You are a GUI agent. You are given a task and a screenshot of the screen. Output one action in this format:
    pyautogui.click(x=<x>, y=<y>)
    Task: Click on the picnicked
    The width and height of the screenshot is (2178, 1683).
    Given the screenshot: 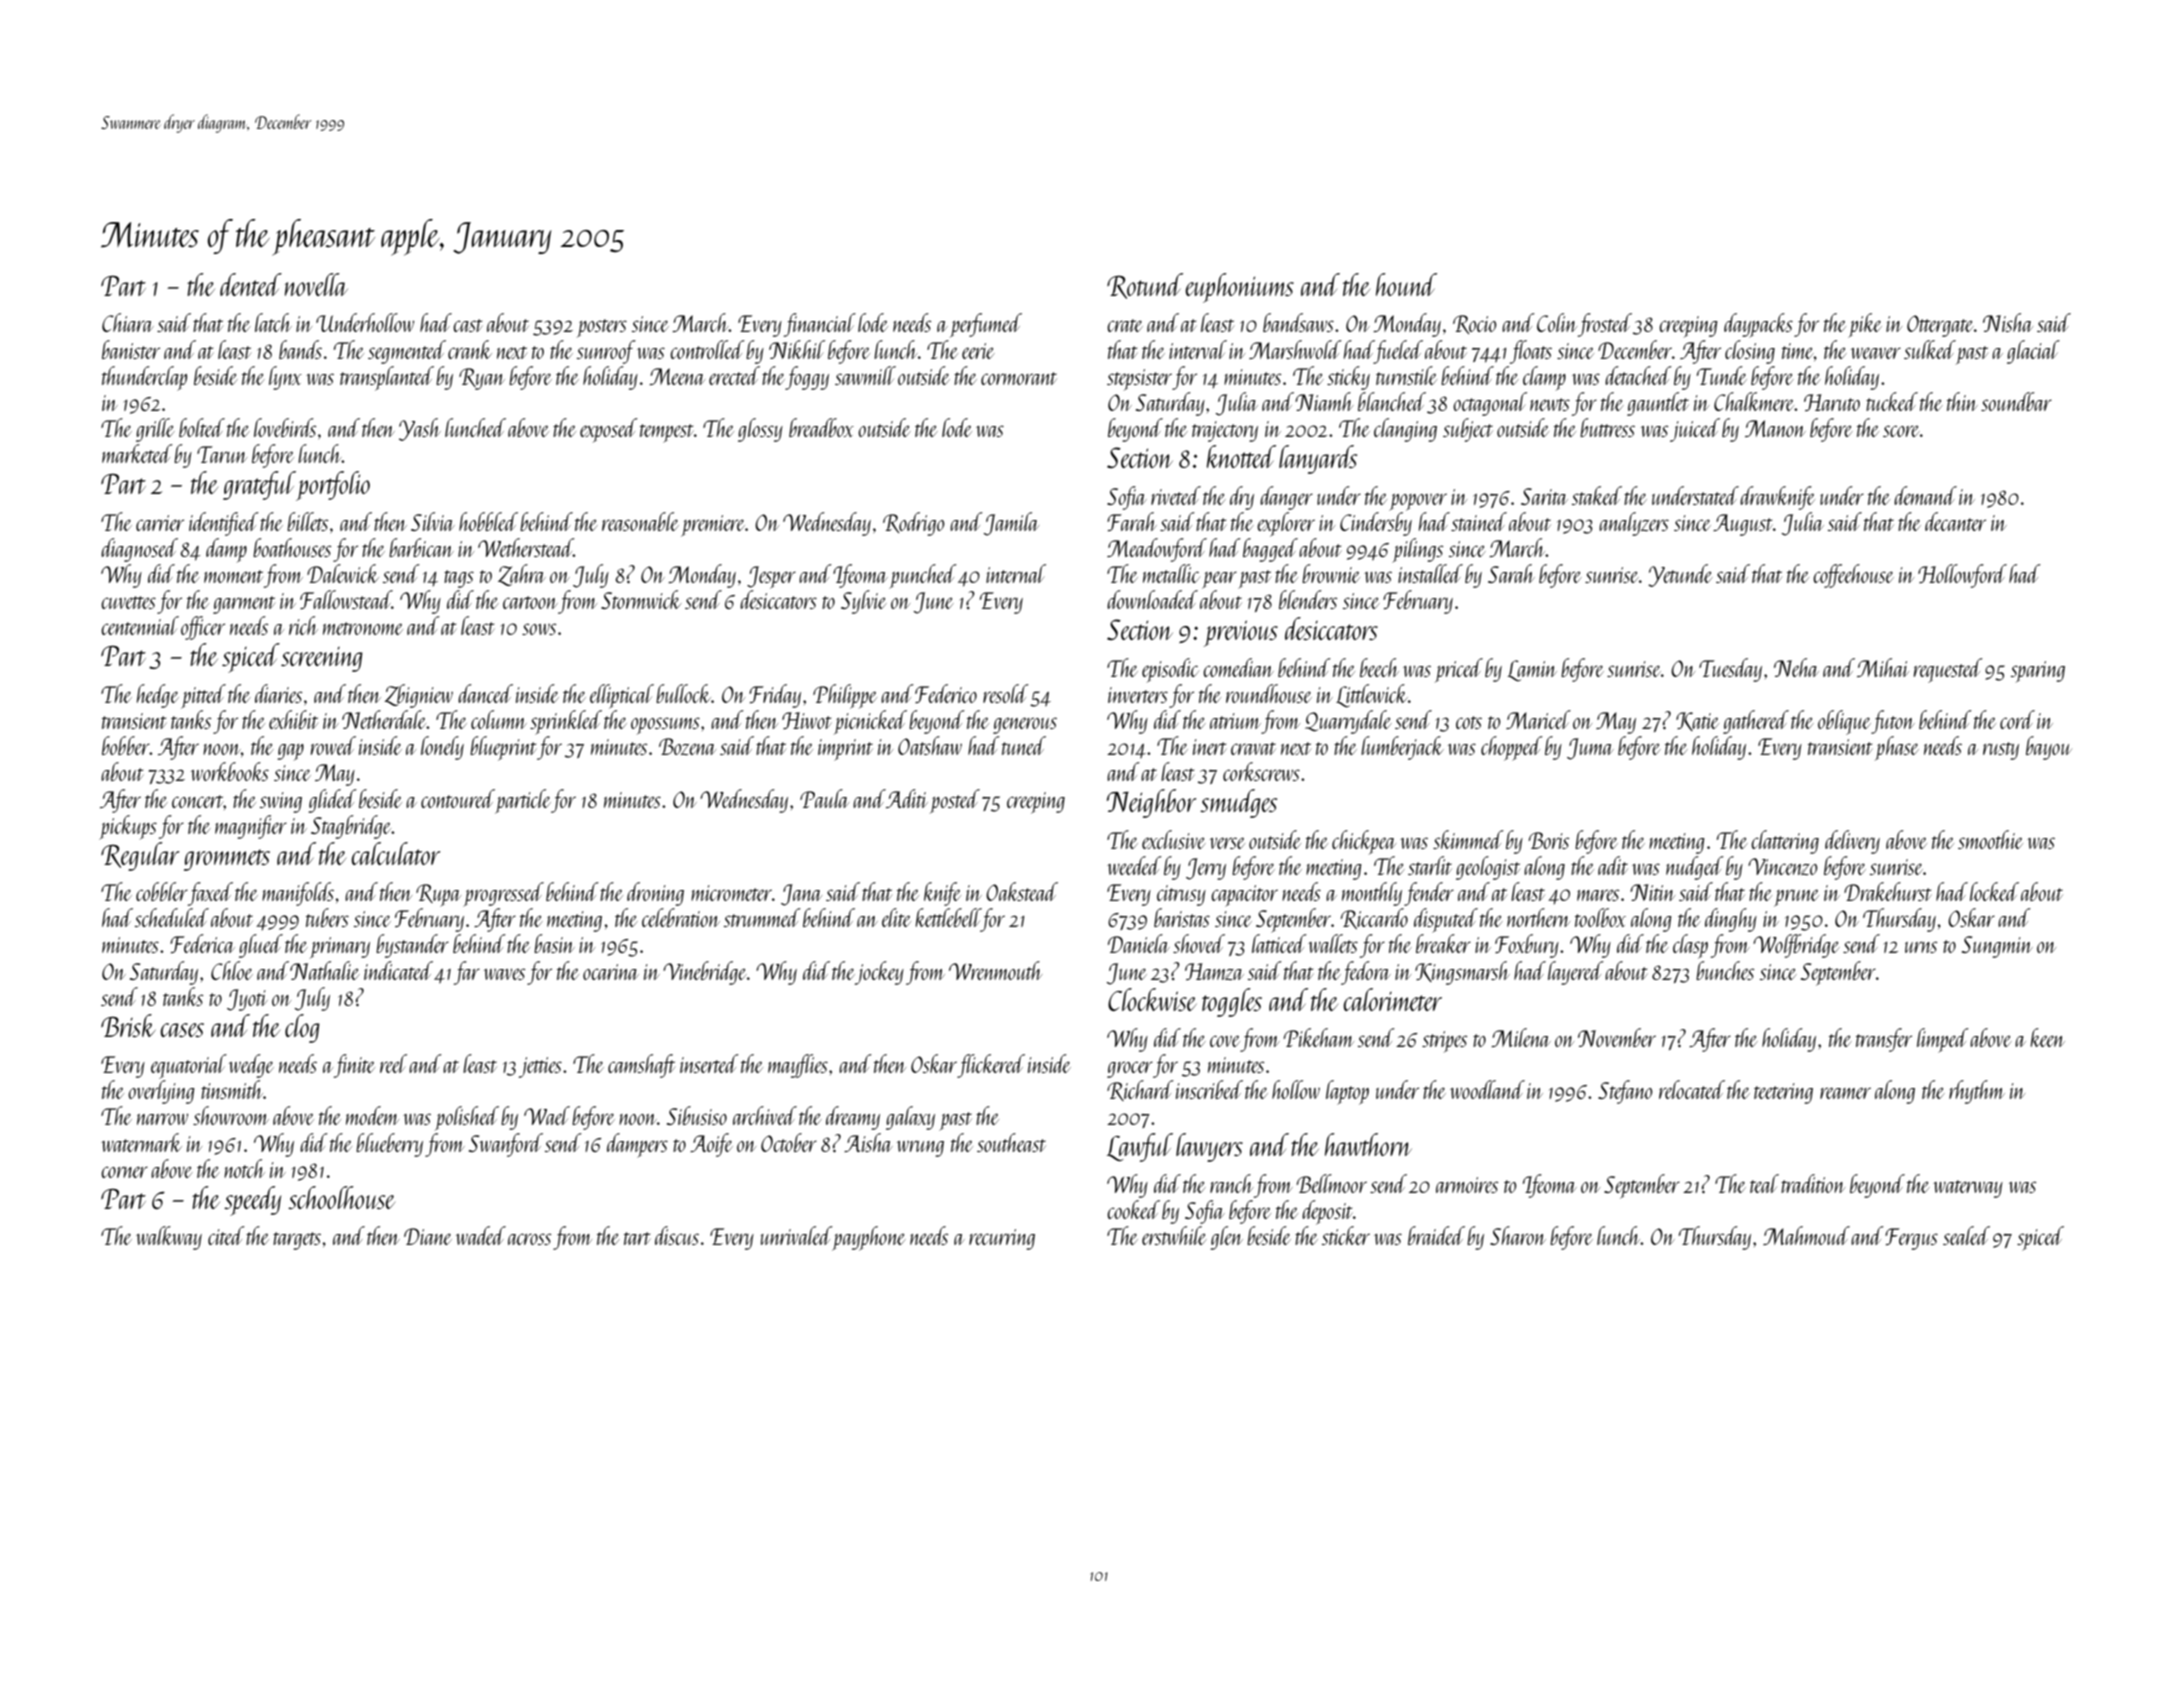 What is the action you would take?
    pyautogui.click(x=870, y=722)
